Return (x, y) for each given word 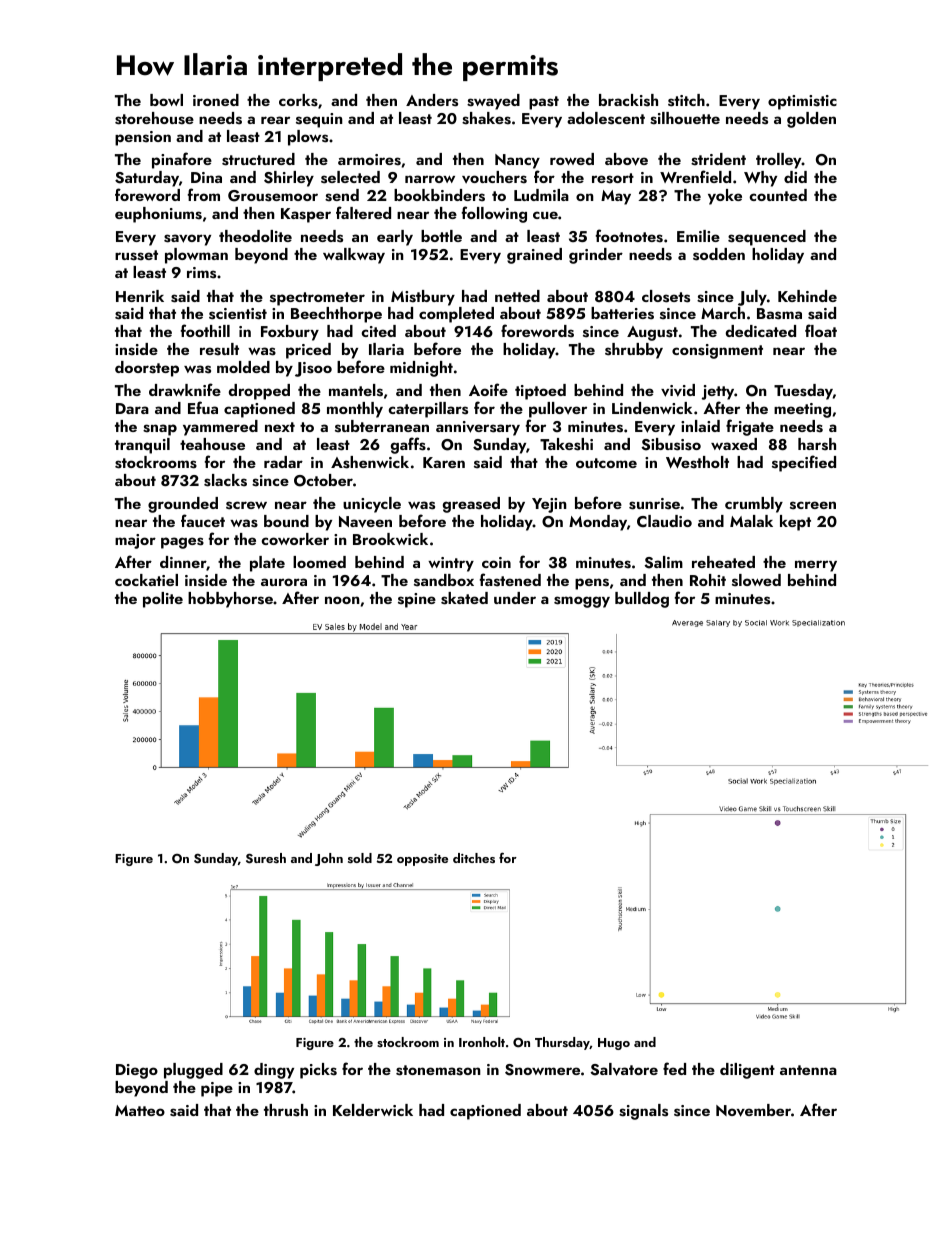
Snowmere (542, 1070)
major (135, 541)
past (544, 103)
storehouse (154, 118)
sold (360, 858)
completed (456, 315)
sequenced (767, 238)
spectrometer (317, 299)
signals (643, 1112)
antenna (808, 1070)
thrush (286, 1110)
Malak (751, 521)
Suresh (266, 858)
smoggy (582, 602)
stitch (686, 100)
